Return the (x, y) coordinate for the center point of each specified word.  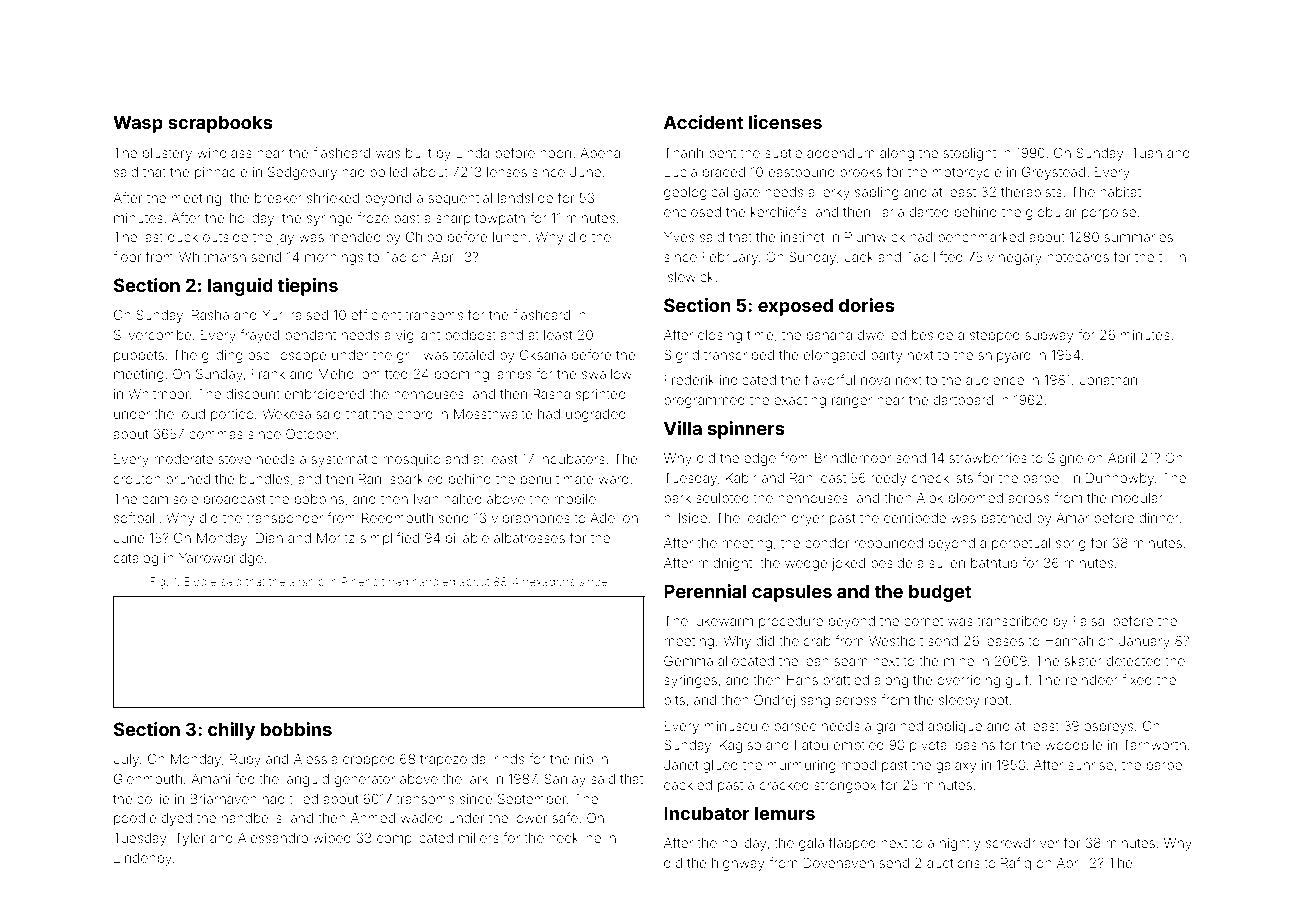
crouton (137, 479)
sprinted (601, 395)
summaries (1138, 237)
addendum (841, 153)
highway (738, 864)
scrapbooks (220, 124)
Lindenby (143, 859)
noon (555, 154)
